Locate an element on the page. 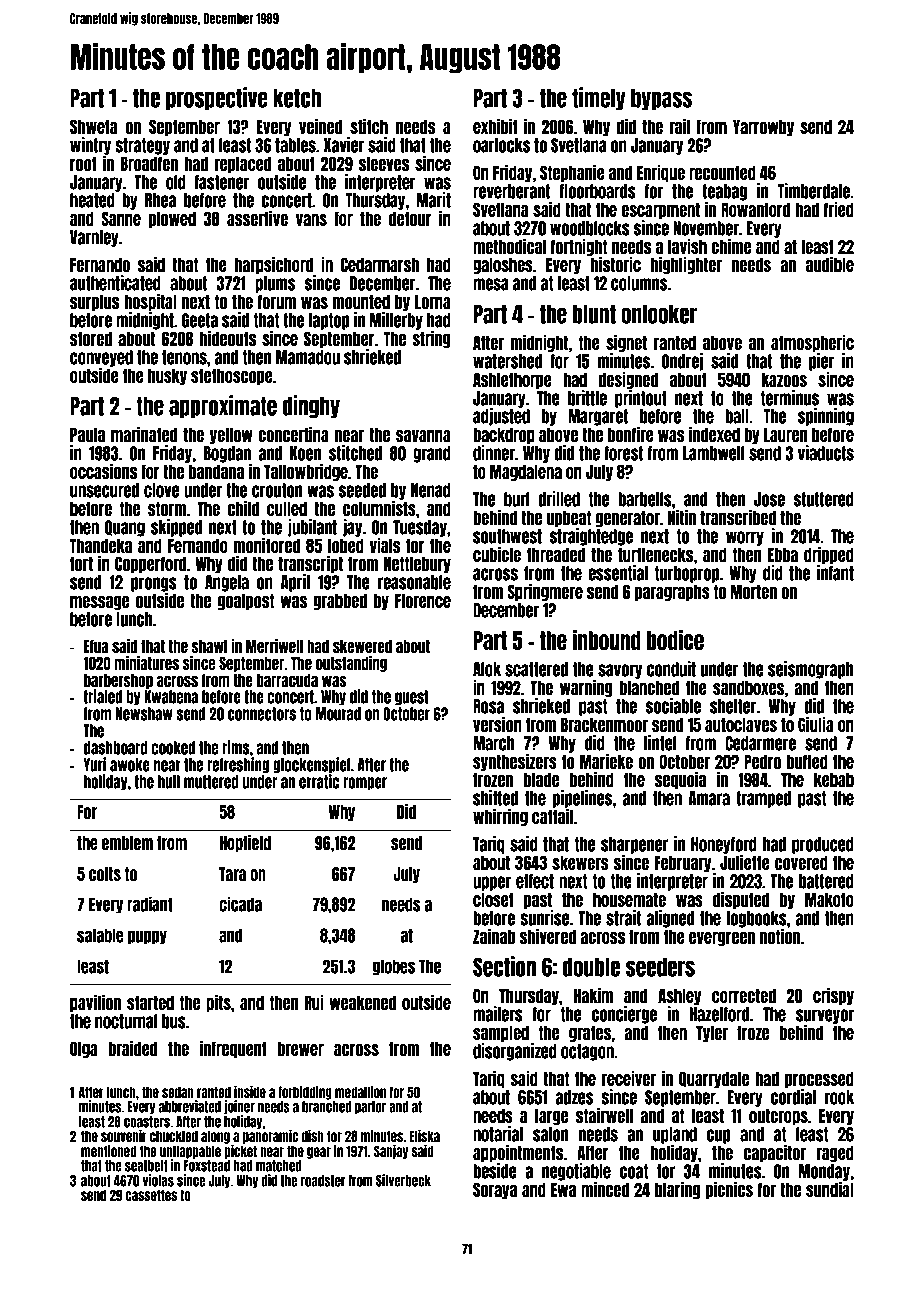 This image has width=924, height=1308. romper is located at coordinates (365, 784).
